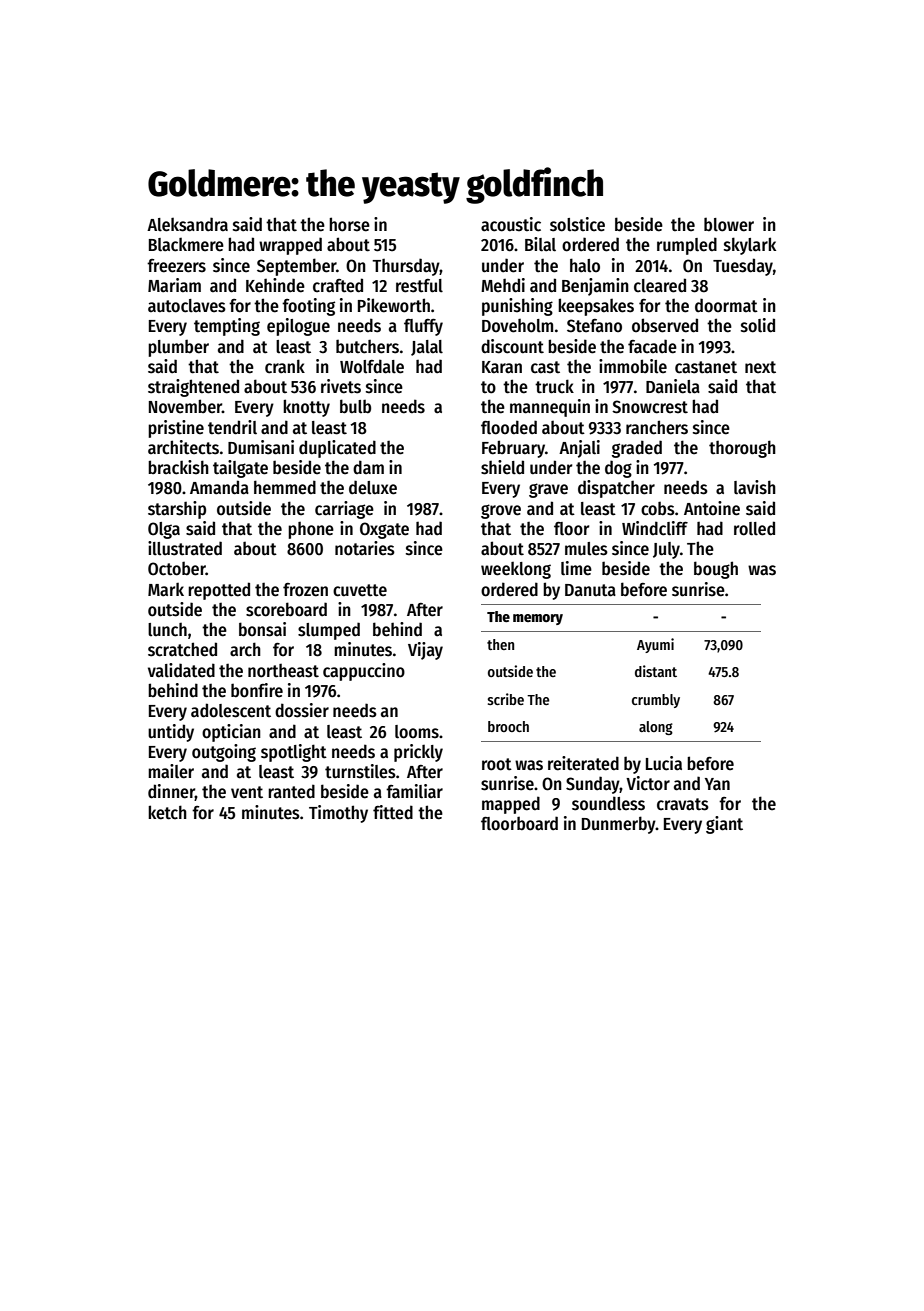 The height and width of the screenshot is (1311, 924). I want to click on Vijay, so click(425, 651).
